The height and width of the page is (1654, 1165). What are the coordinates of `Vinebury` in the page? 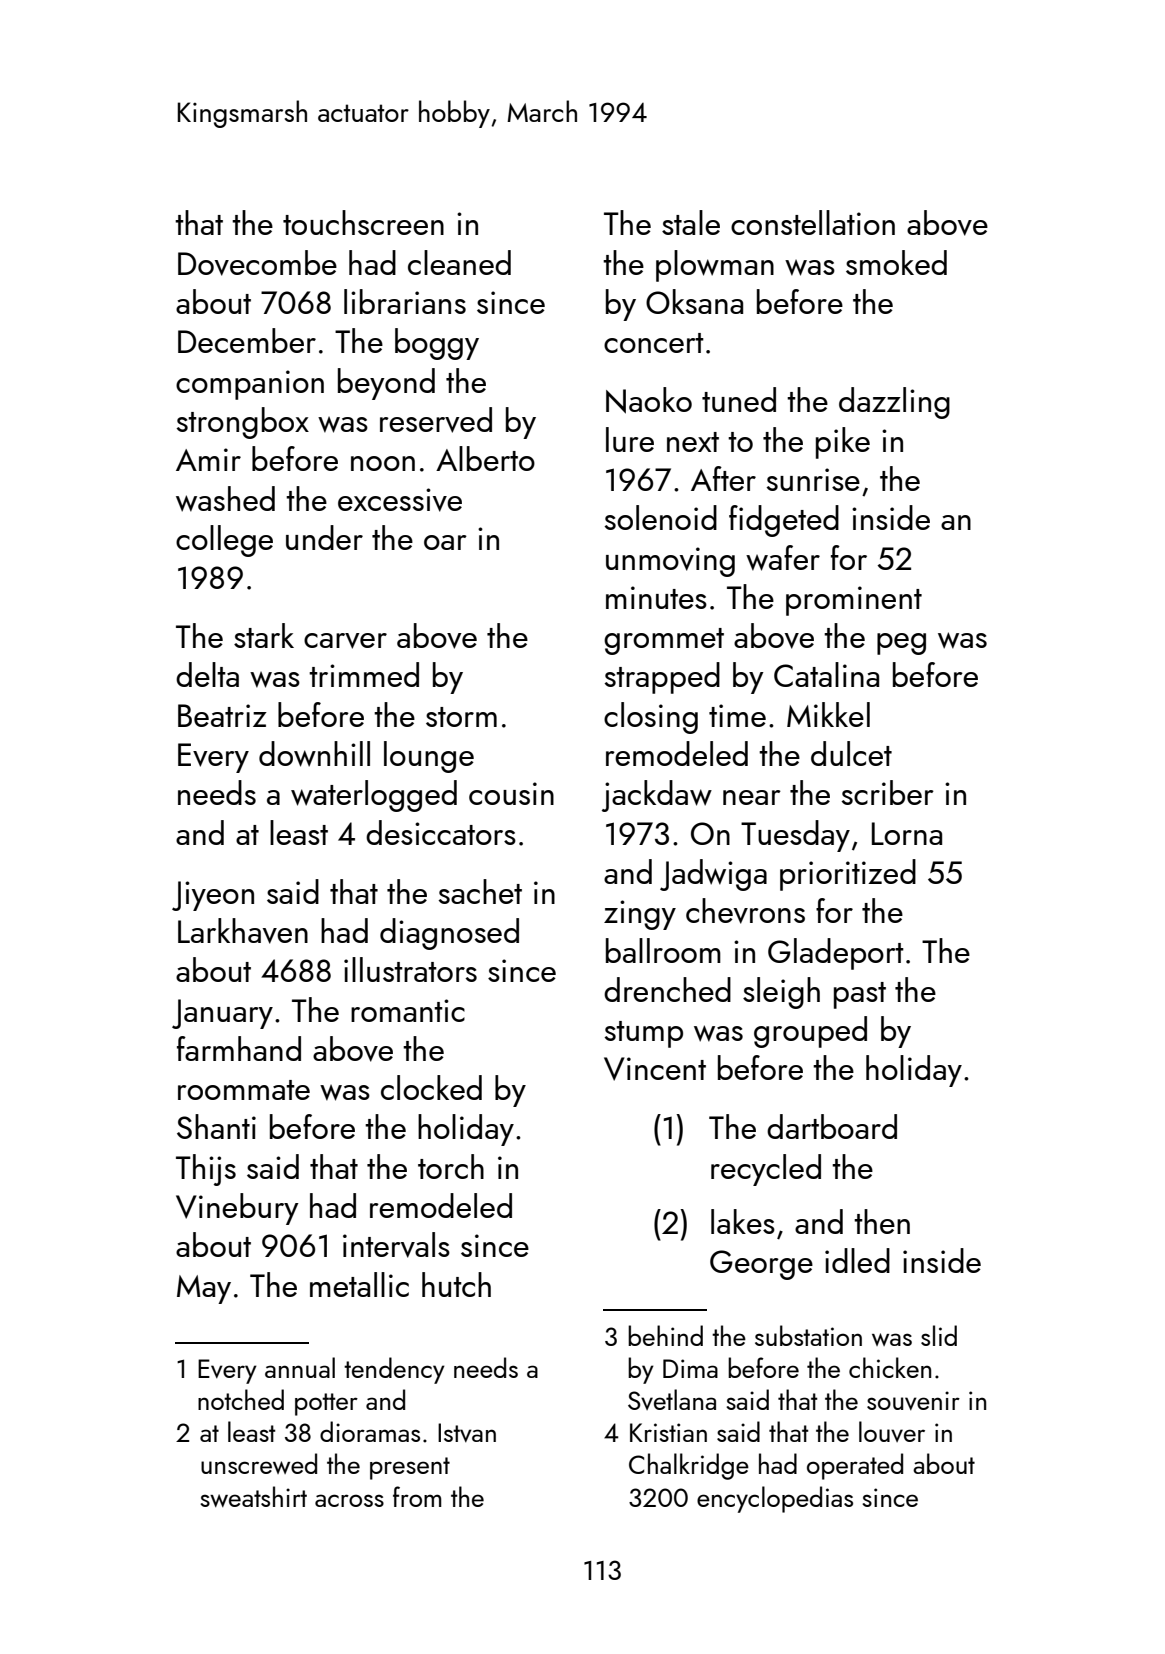 It's located at (237, 1209).
